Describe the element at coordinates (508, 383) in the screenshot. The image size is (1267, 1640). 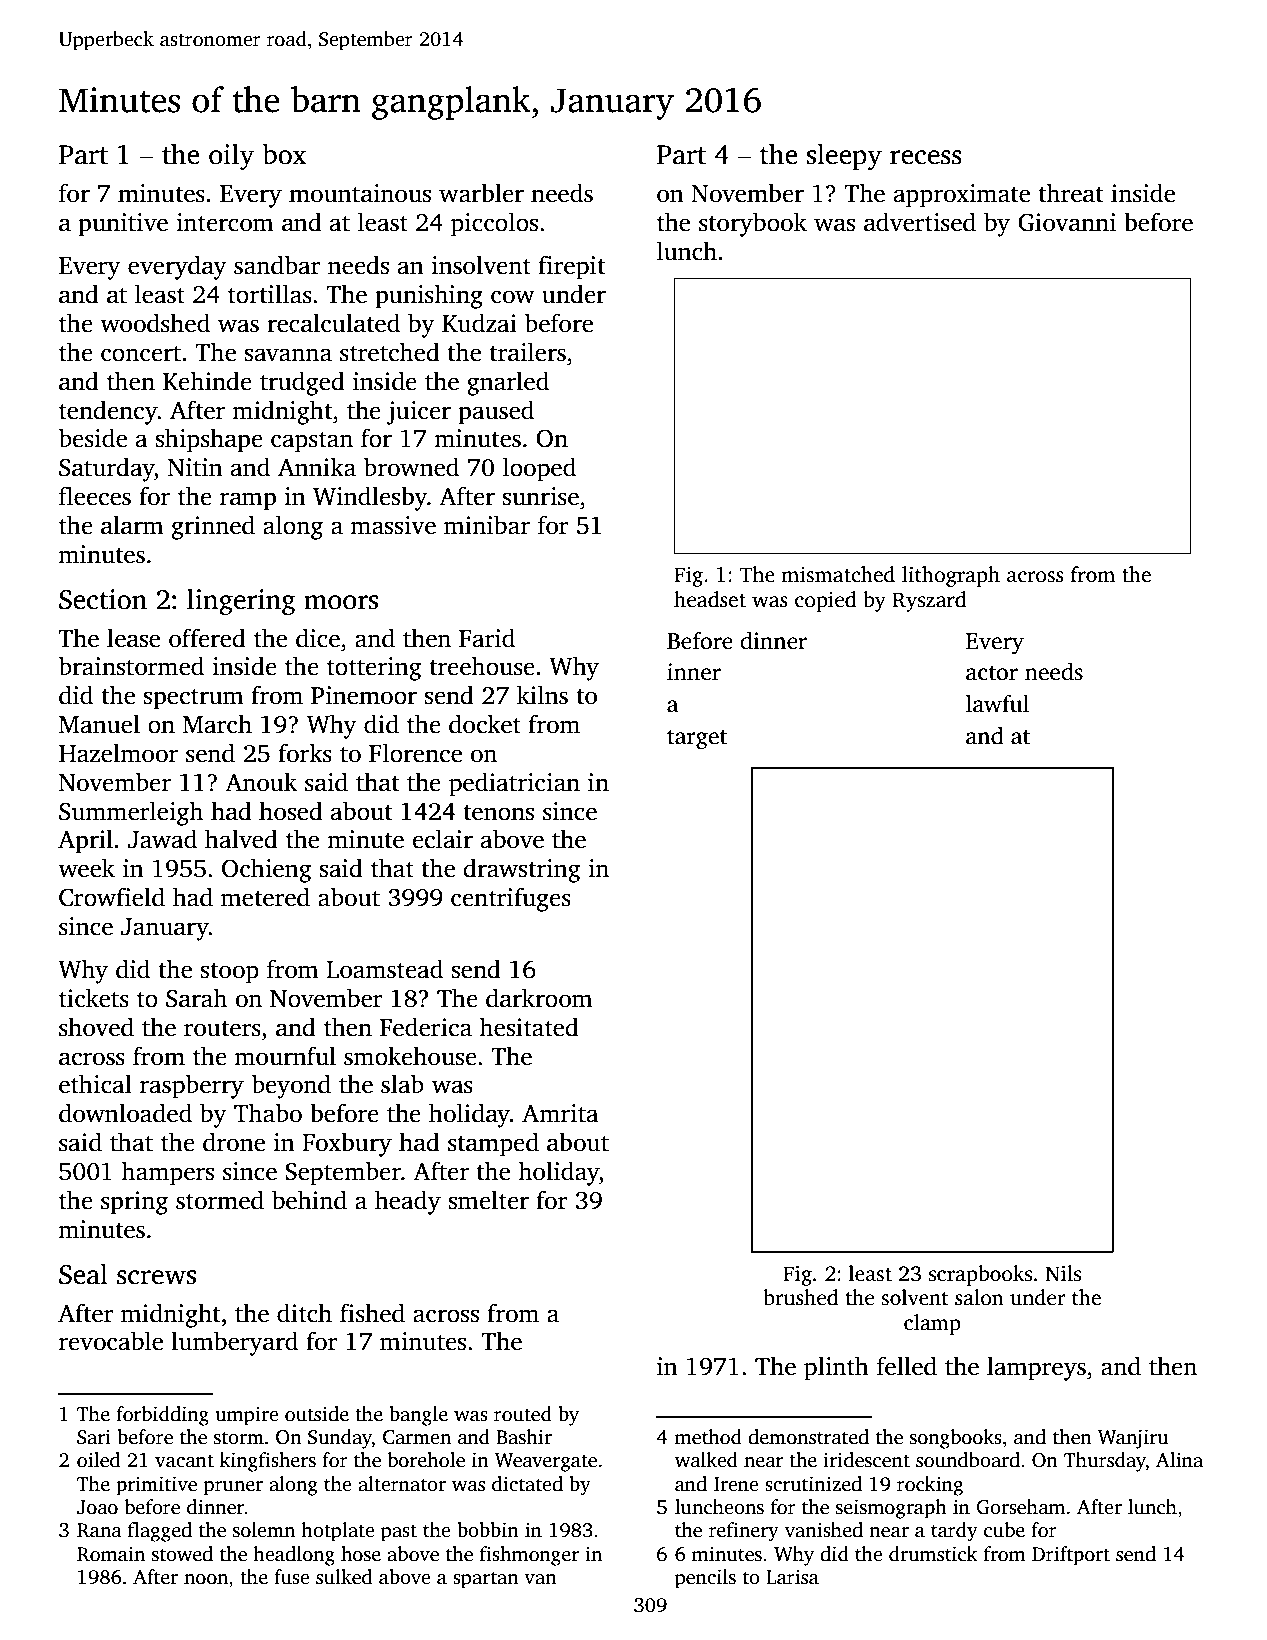
I see `gnarled` at that location.
